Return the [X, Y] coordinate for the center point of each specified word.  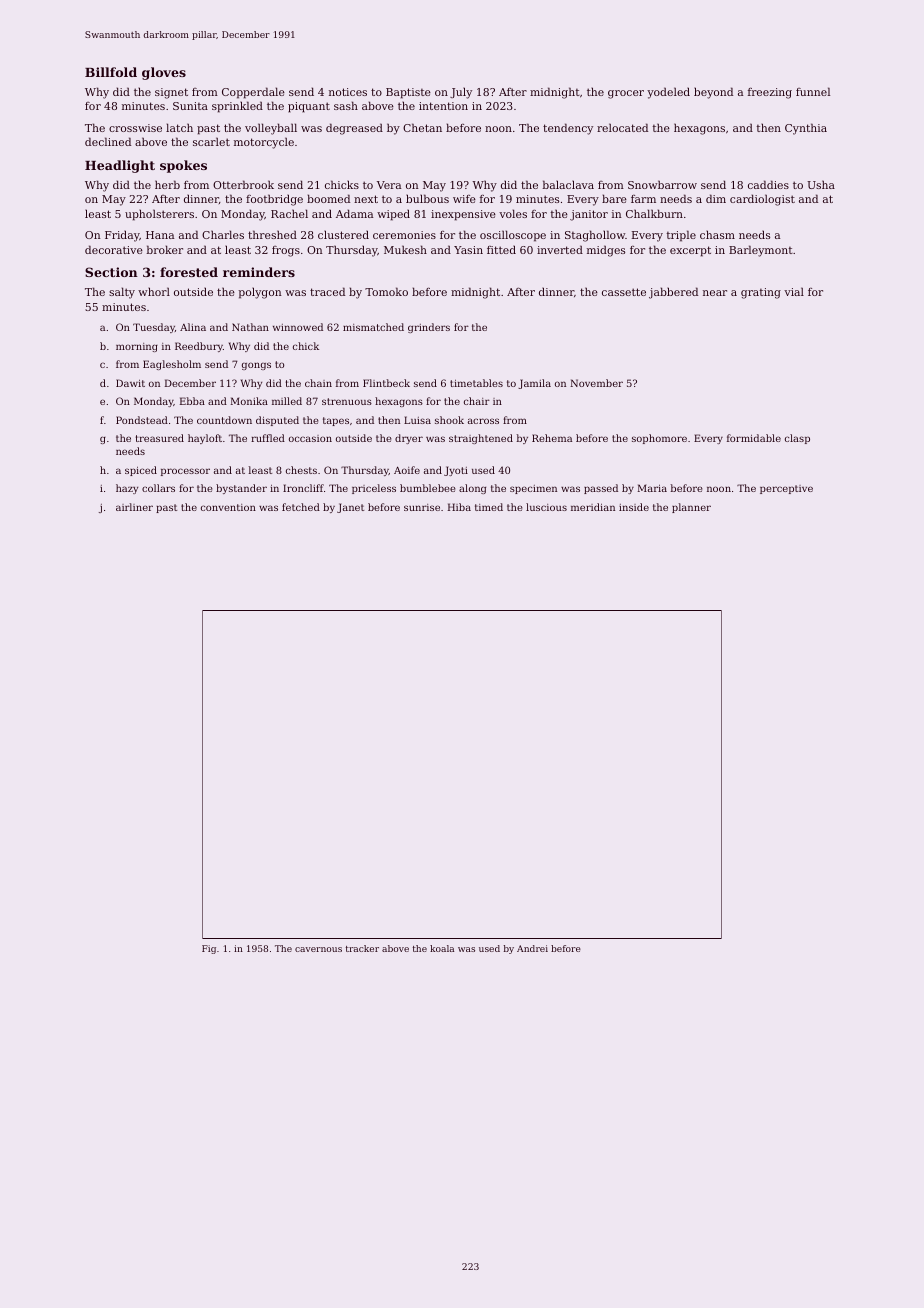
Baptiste [408, 93]
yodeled [668, 93]
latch [179, 127]
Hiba [459, 507]
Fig [209, 949]
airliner [134, 507]
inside [634, 507]
